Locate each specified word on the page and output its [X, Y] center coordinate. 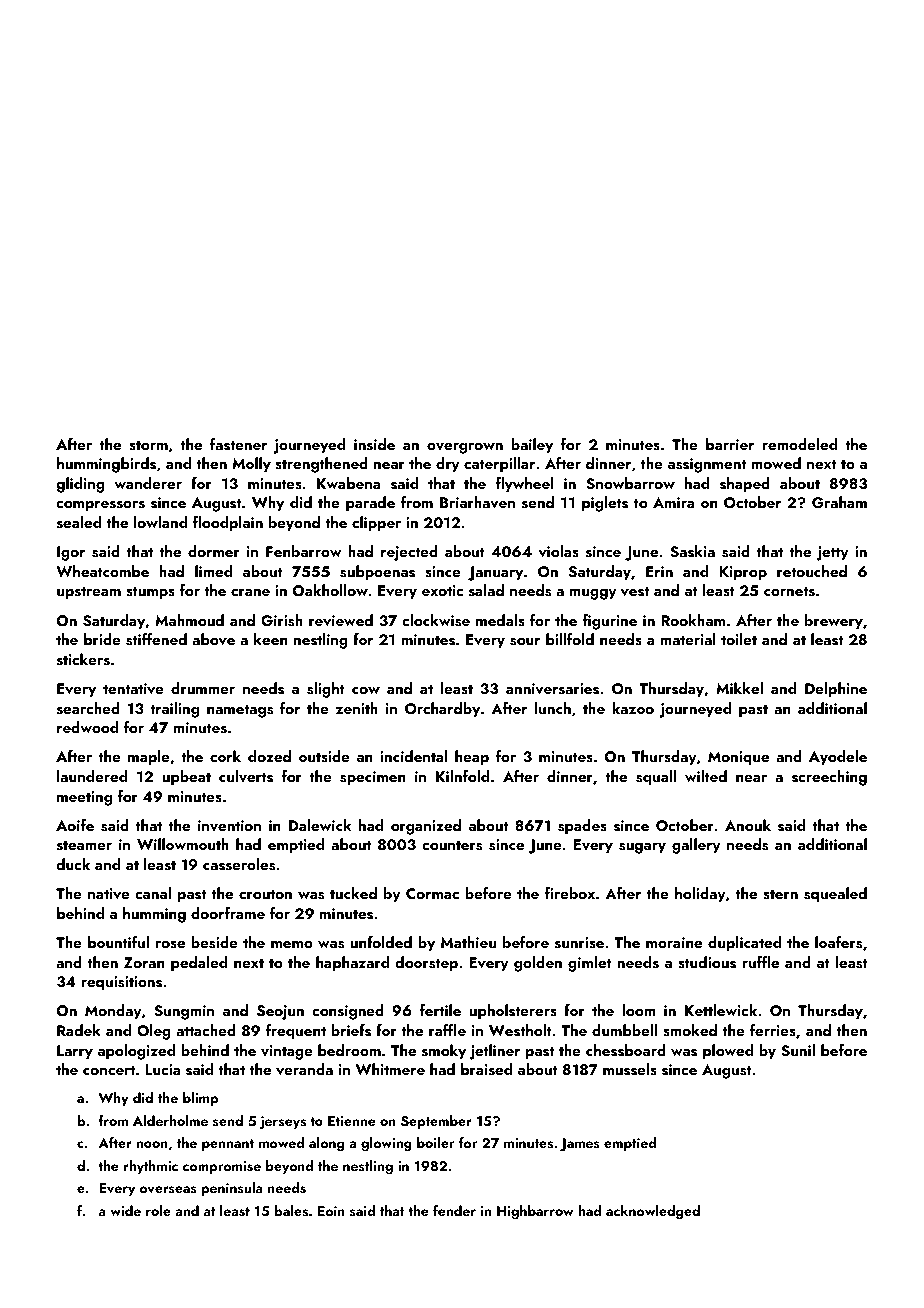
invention [229, 825]
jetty [833, 553]
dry [448, 465]
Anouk [748, 825]
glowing [386, 1144]
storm [148, 445]
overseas [168, 1190]
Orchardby [442, 710]
